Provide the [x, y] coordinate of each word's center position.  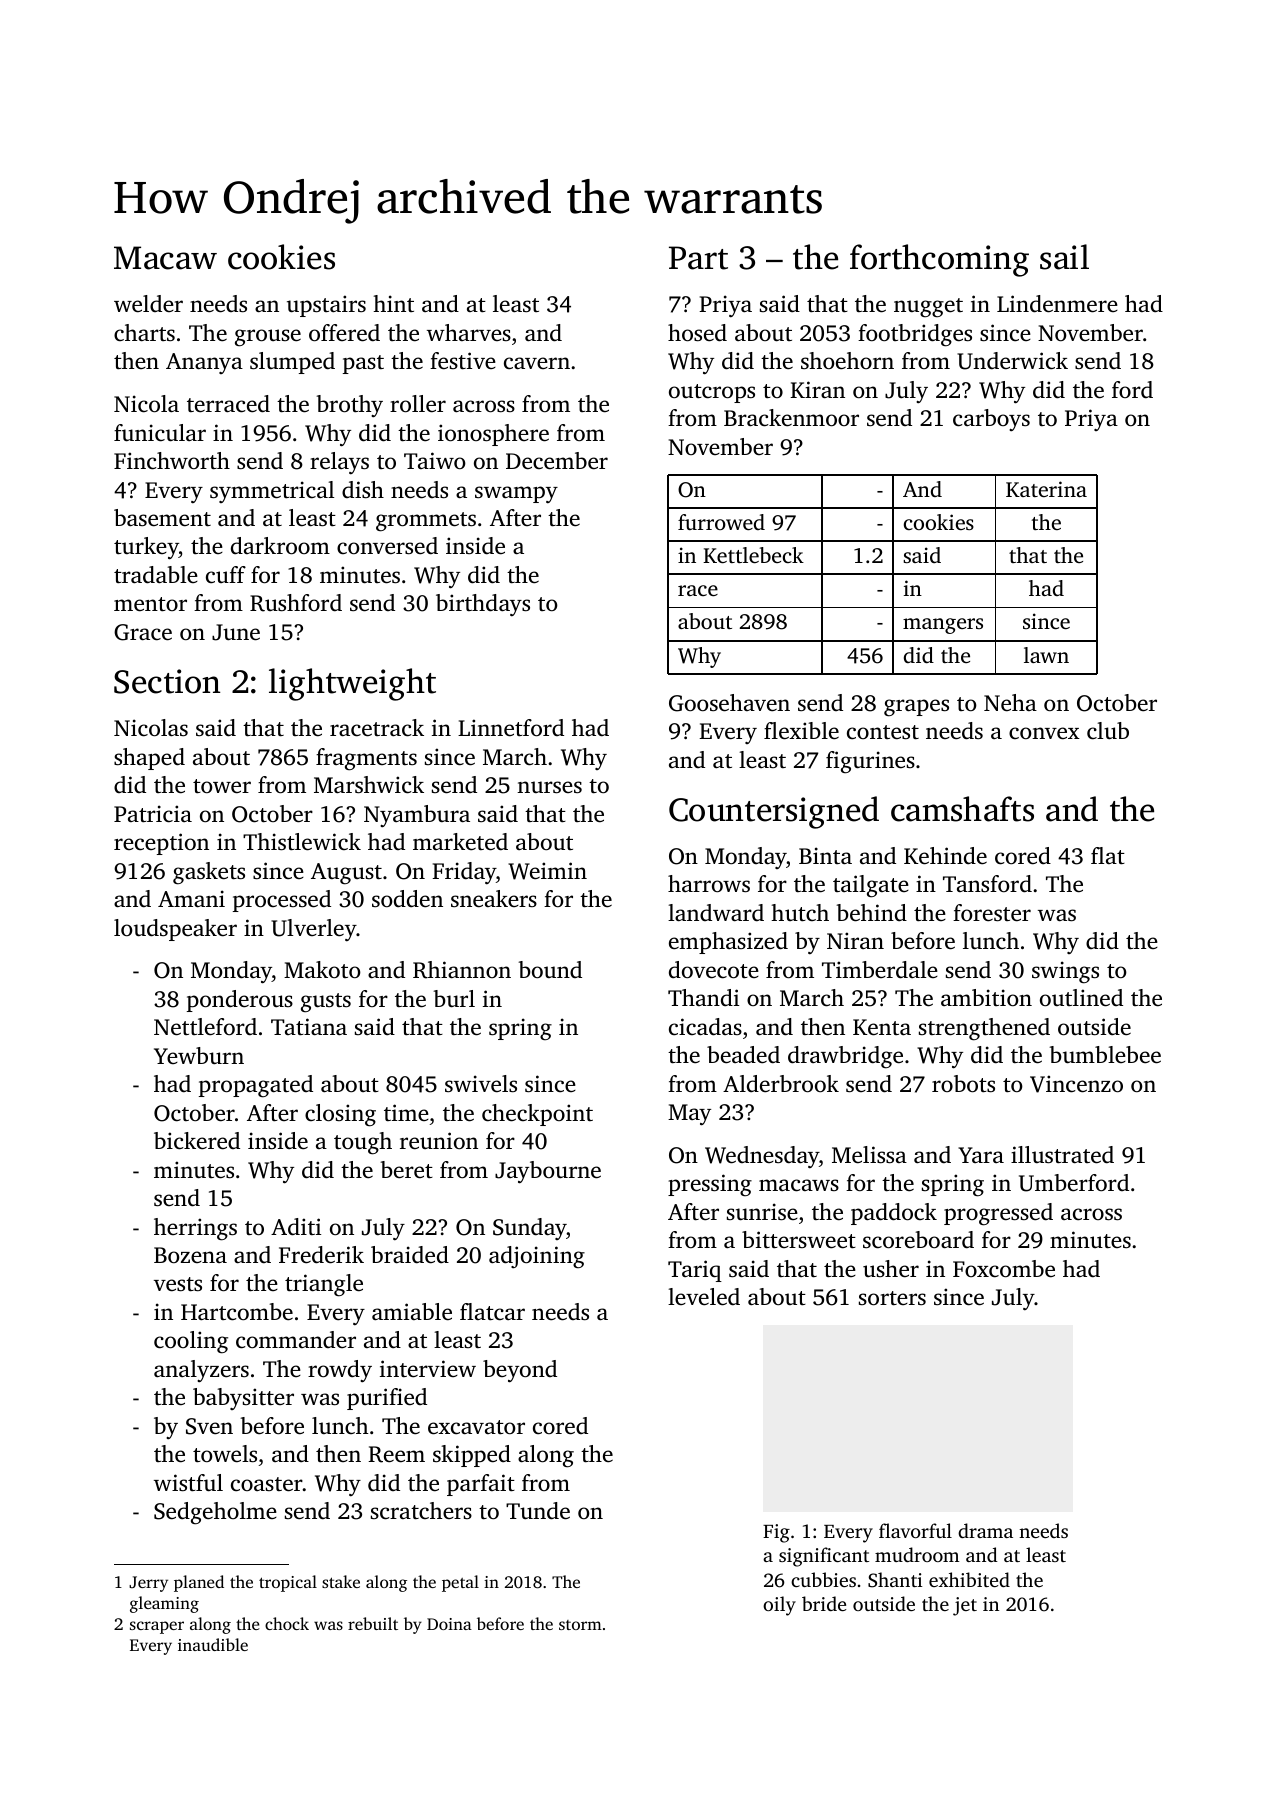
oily [779, 1606]
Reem [396, 1454]
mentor [150, 604]
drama [985, 1530]
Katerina [1046, 489]
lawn [1046, 655]
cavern [537, 363]
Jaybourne [548, 1172]
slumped [292, 363]
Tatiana [309, 1026]
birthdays [483, 605]
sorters [892, 1298]
